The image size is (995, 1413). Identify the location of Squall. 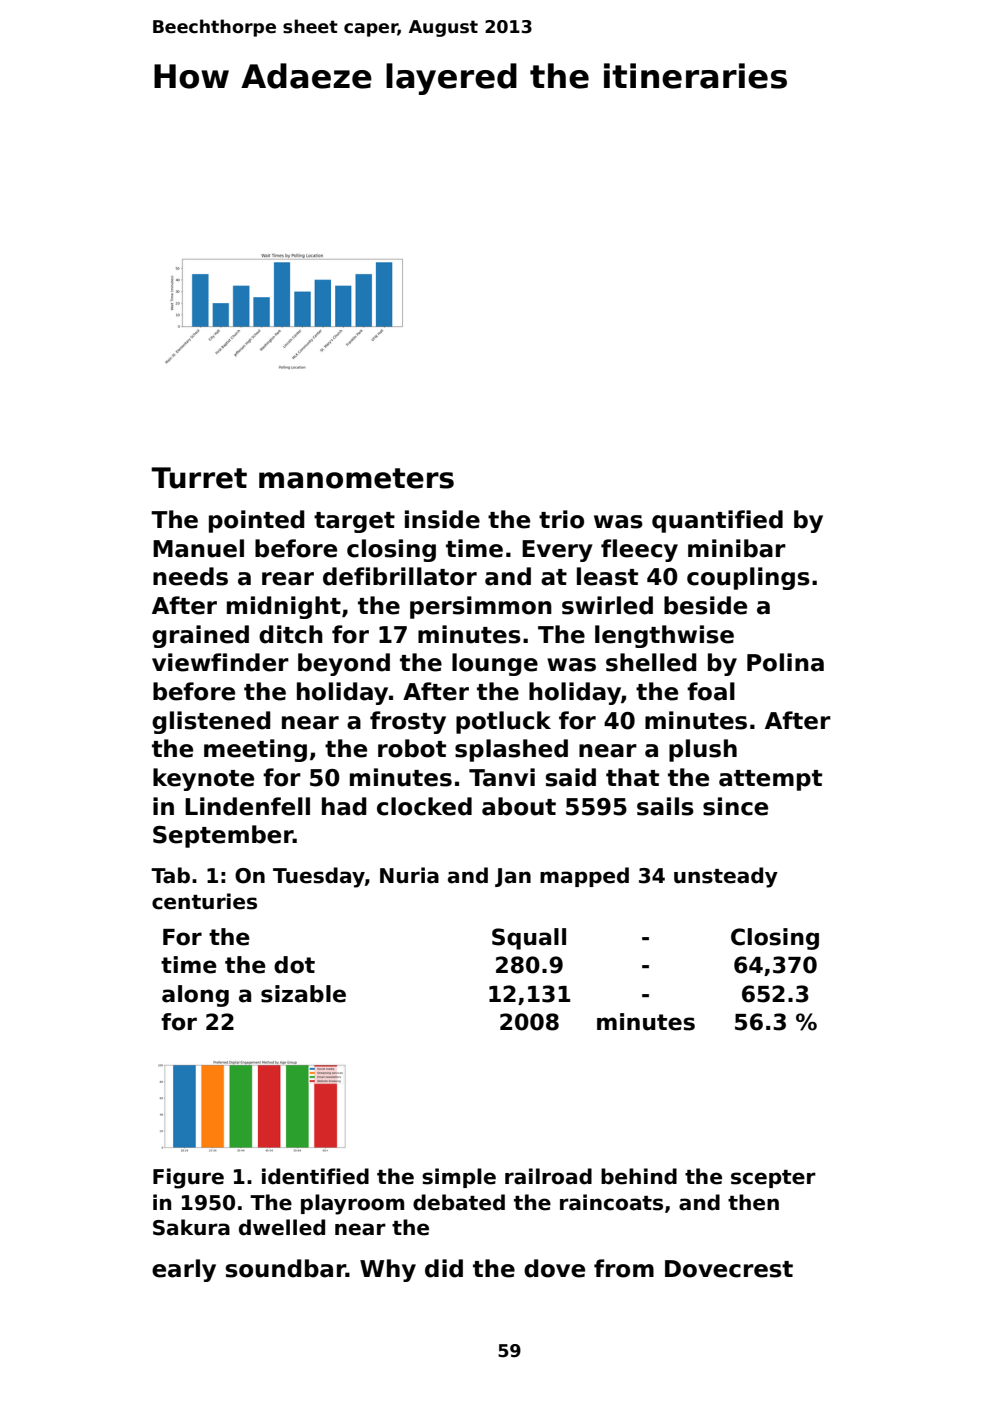
(529, 939).
